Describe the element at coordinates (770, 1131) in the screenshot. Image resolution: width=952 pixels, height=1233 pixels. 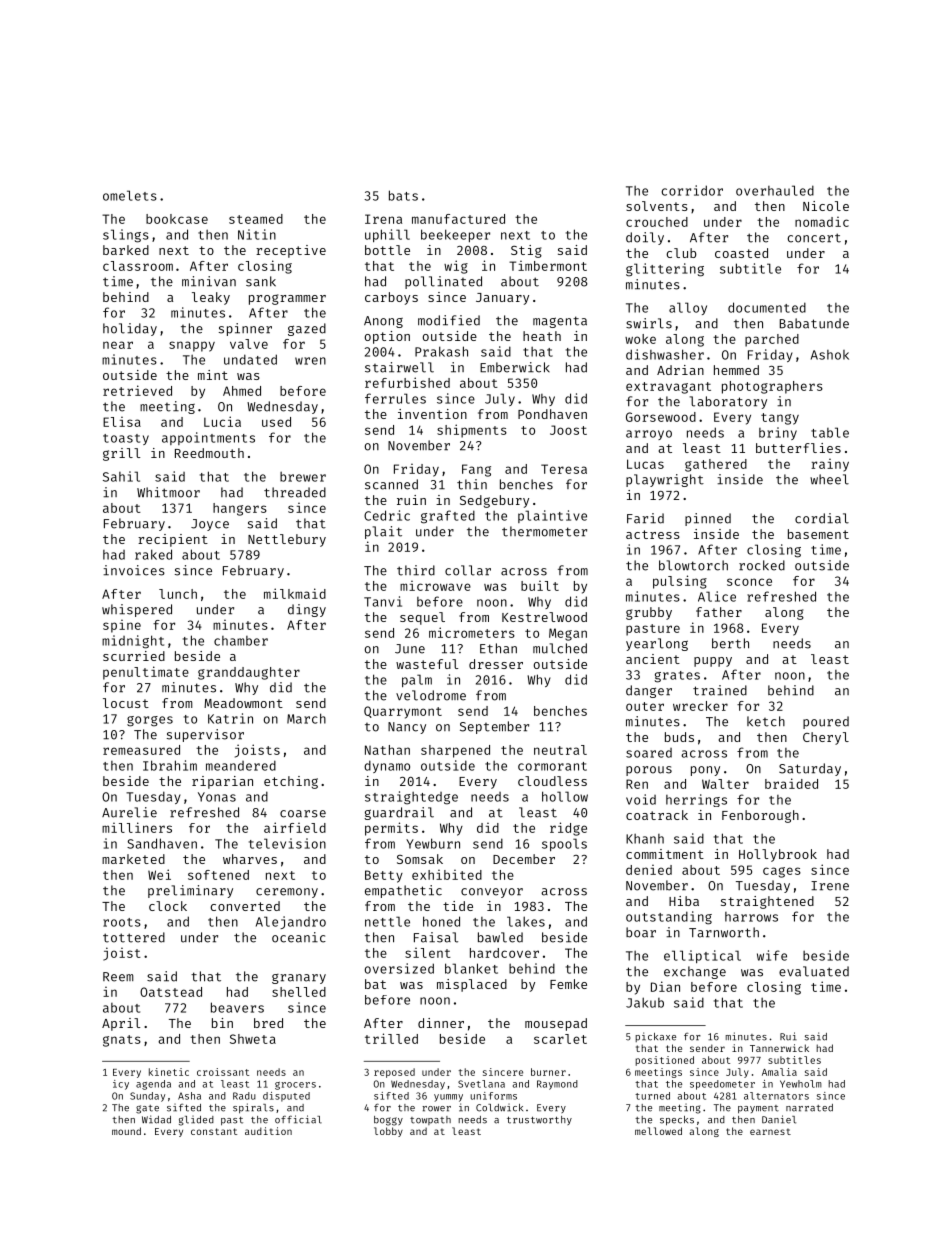
I see `earnest` at that location.
